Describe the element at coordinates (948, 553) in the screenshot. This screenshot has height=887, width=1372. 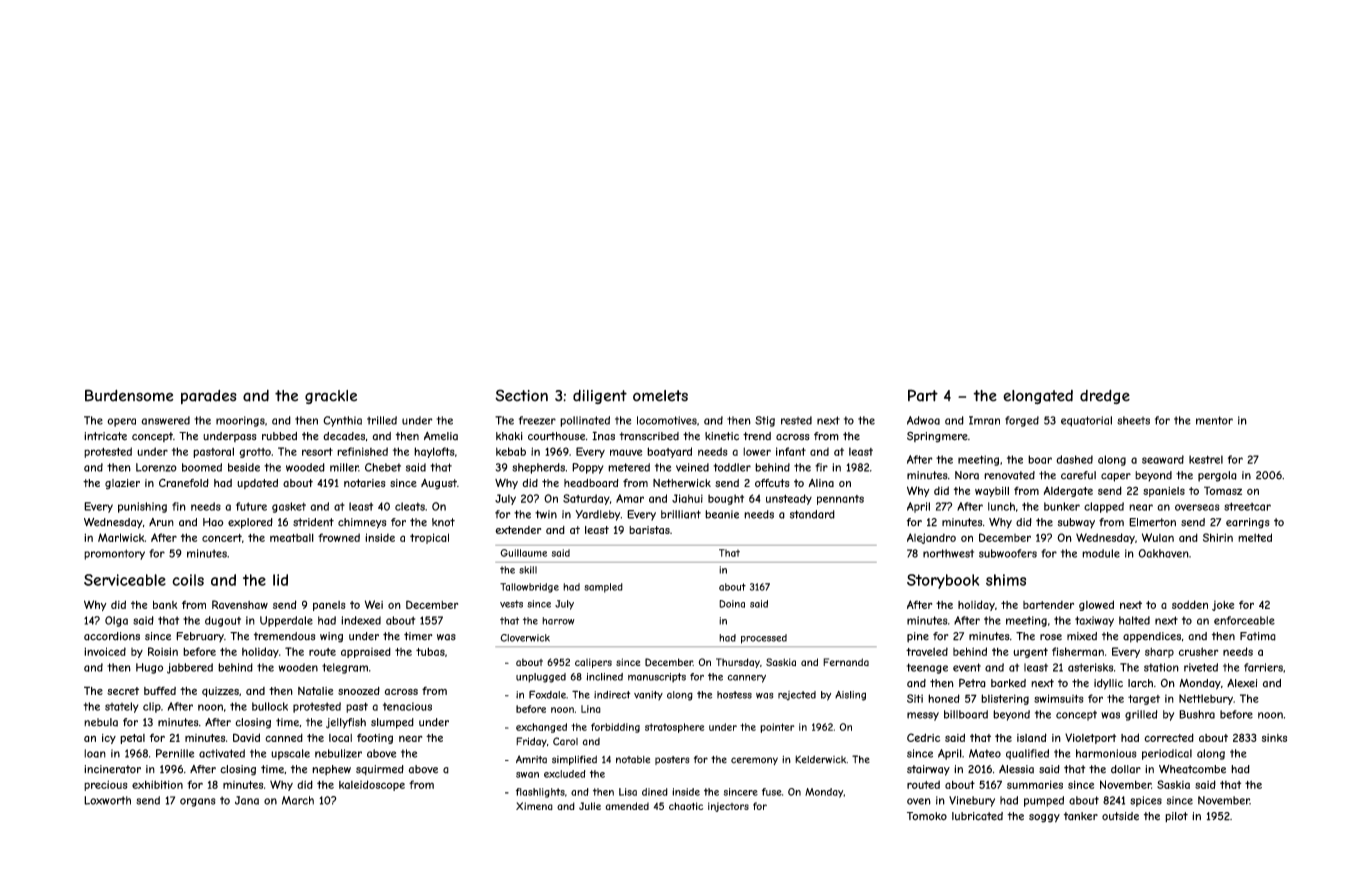
I see `northwest` at that location.
